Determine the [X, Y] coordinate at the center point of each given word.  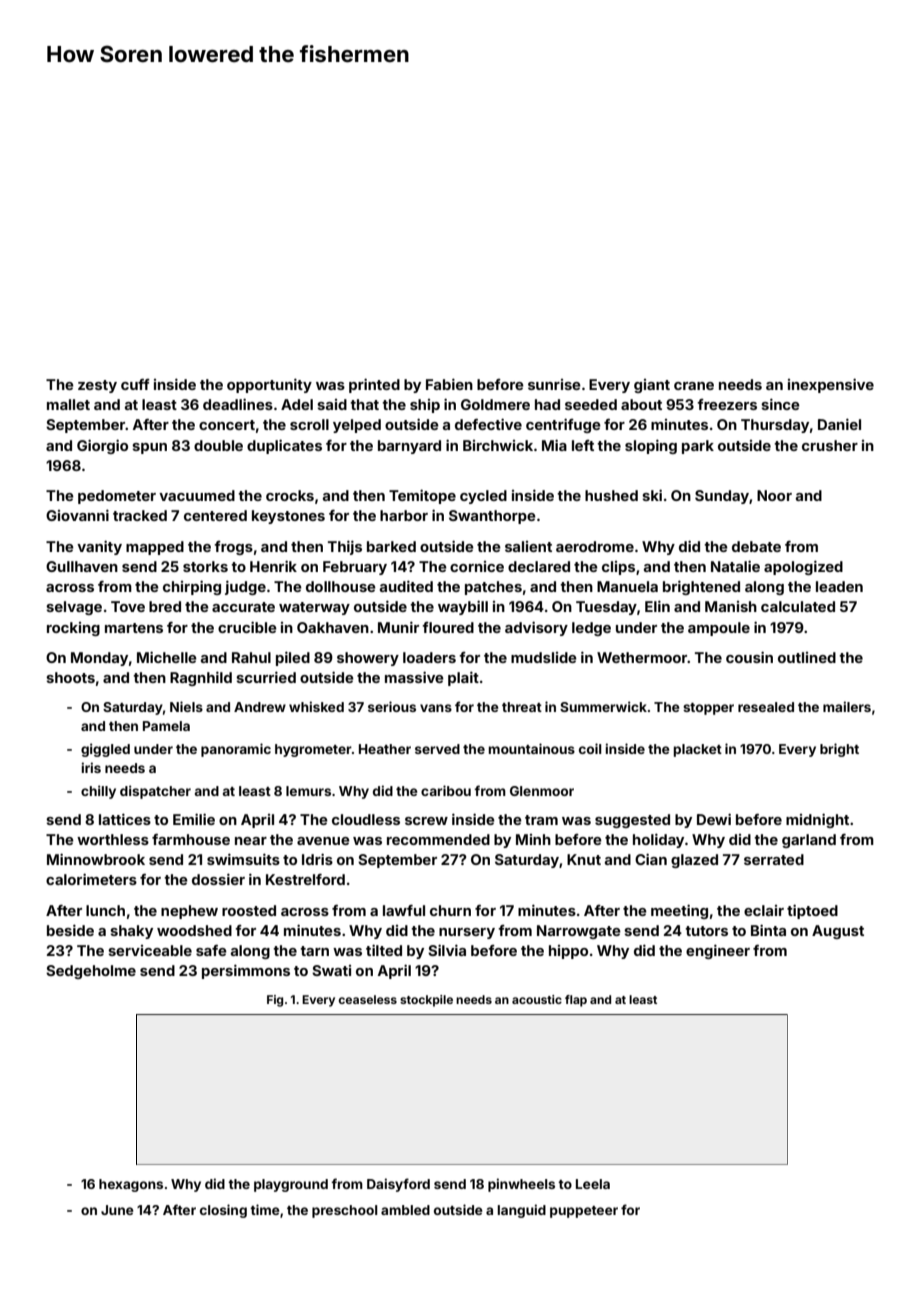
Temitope [422, 496]
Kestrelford [305, 879]
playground [291, 1185]
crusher [830, 445]
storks [205, 566]
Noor [774, 495]
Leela [593, 1184]
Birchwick [498, 445]
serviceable [150, 950]
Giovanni [77, 515]
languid [522, 1211]
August [838, 932]
